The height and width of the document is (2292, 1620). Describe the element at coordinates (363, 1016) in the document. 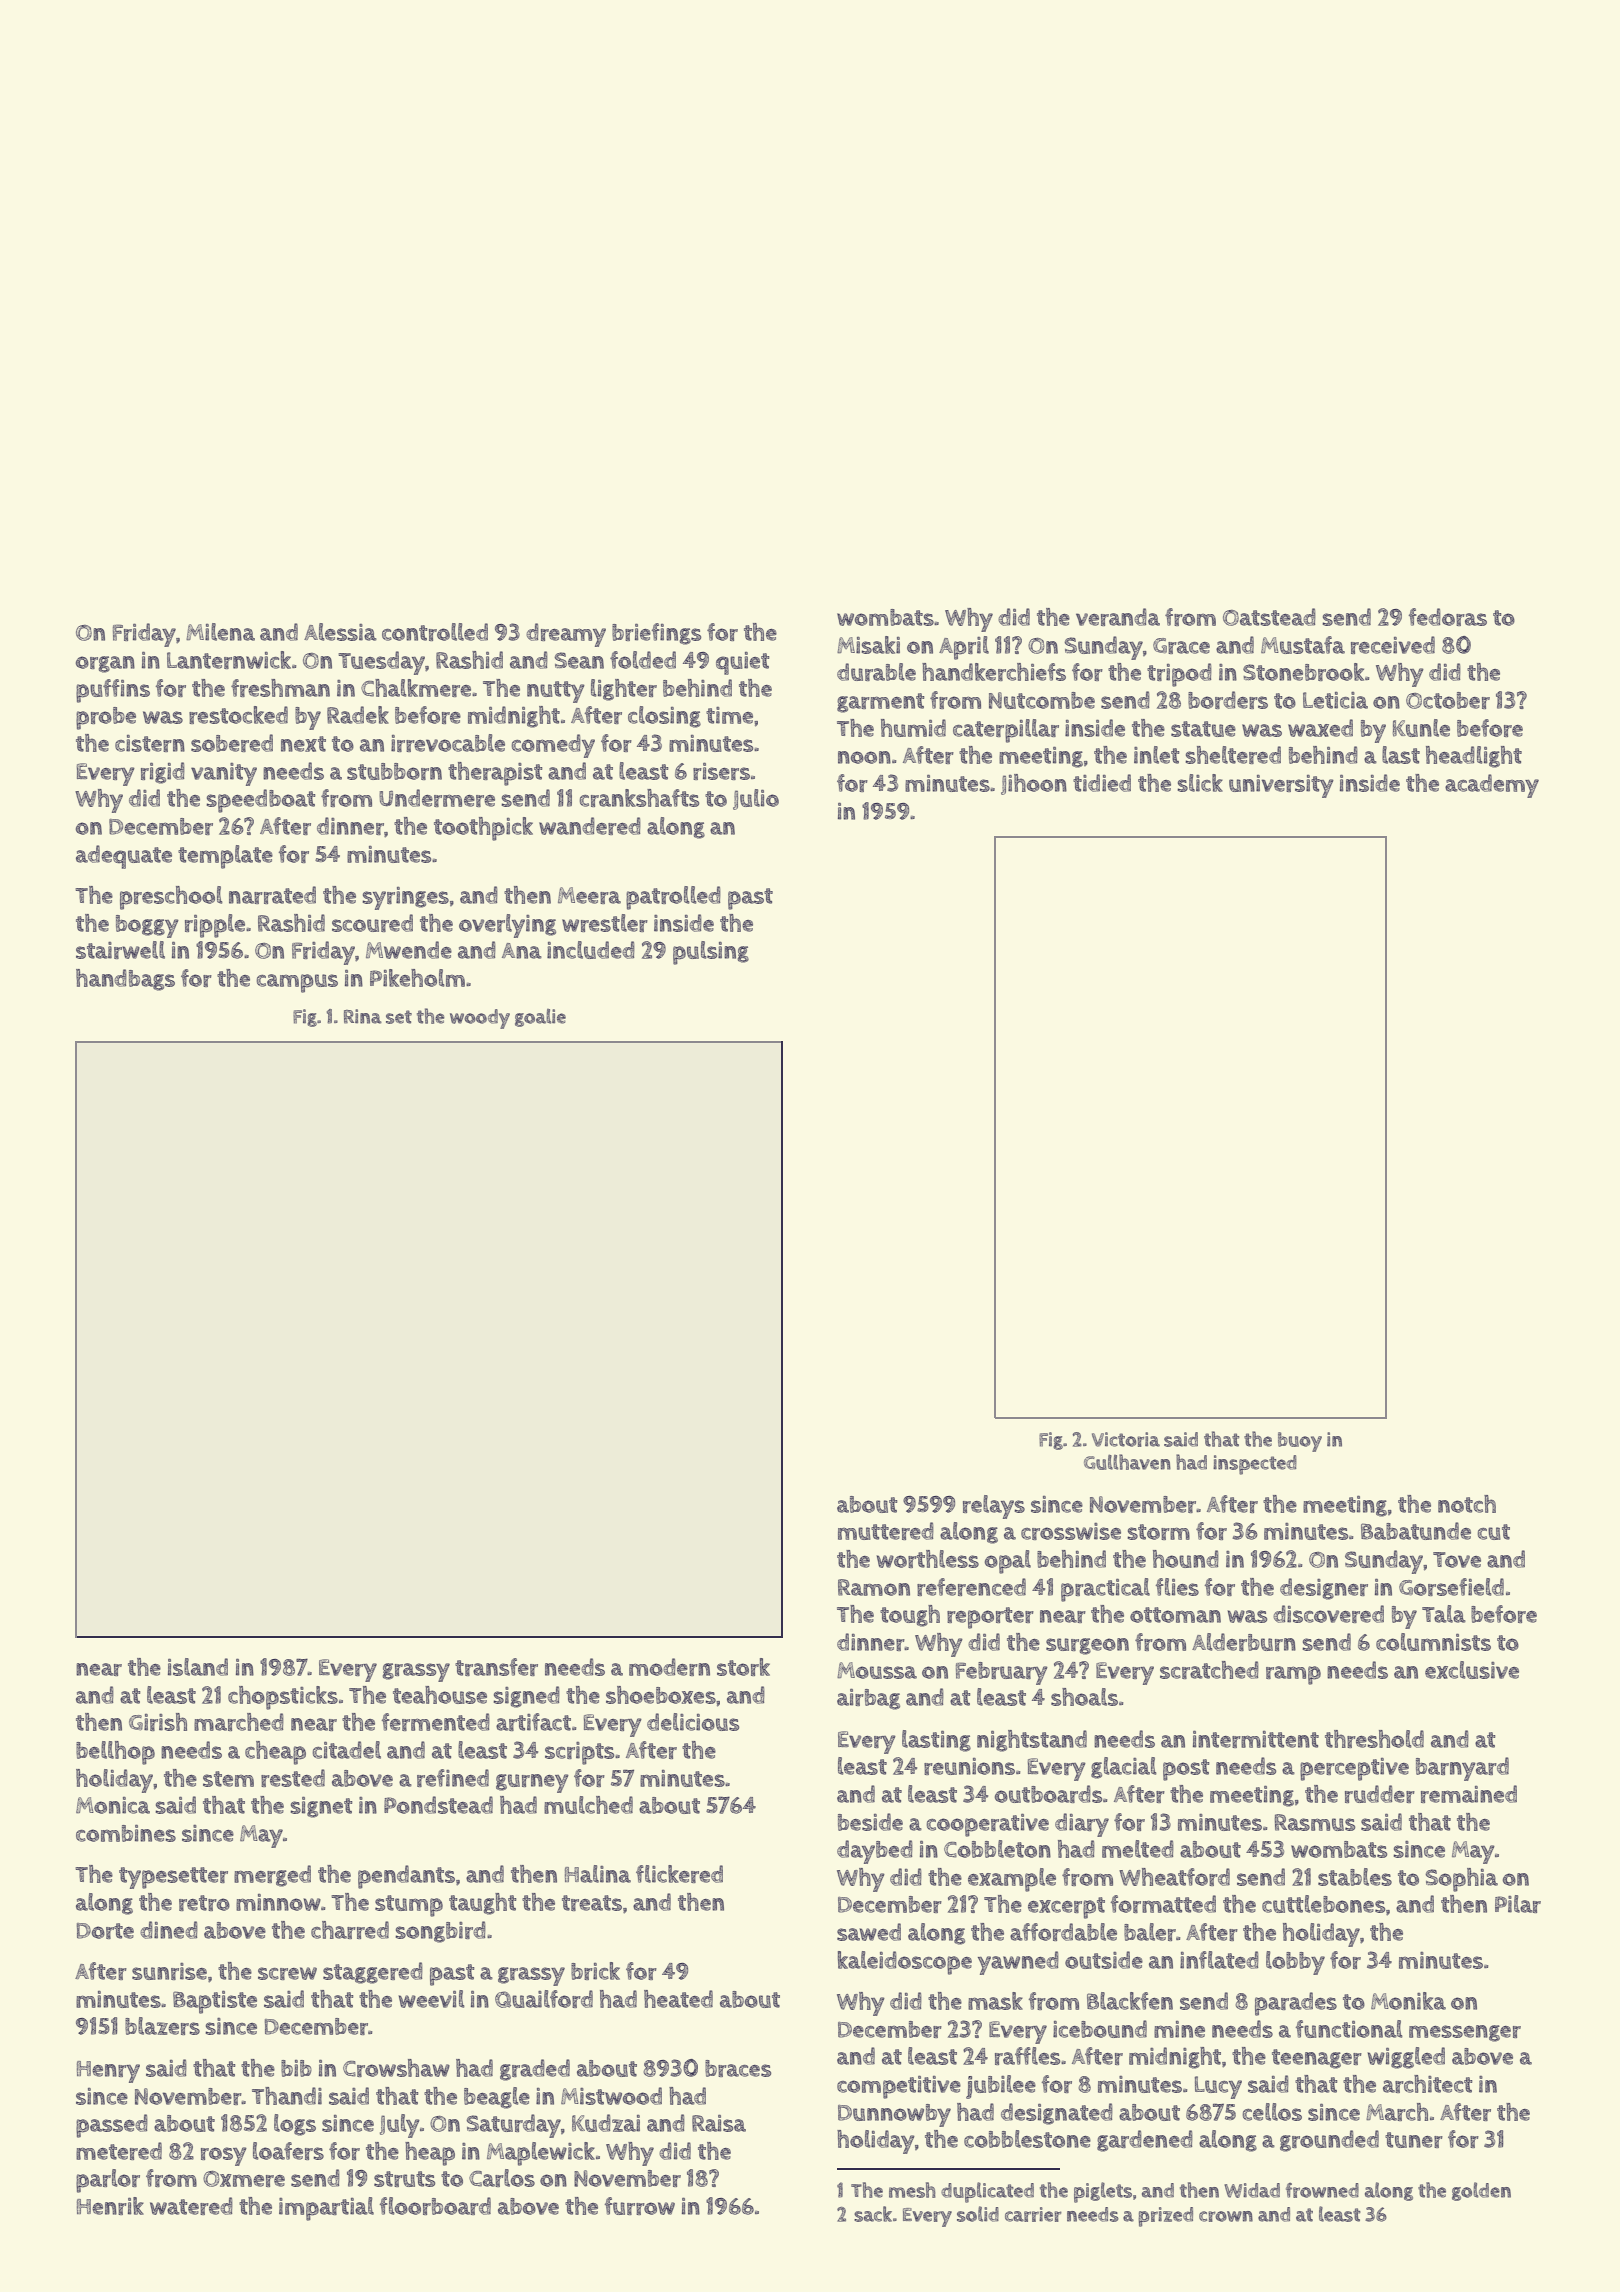

I see `Rina` at that location.
